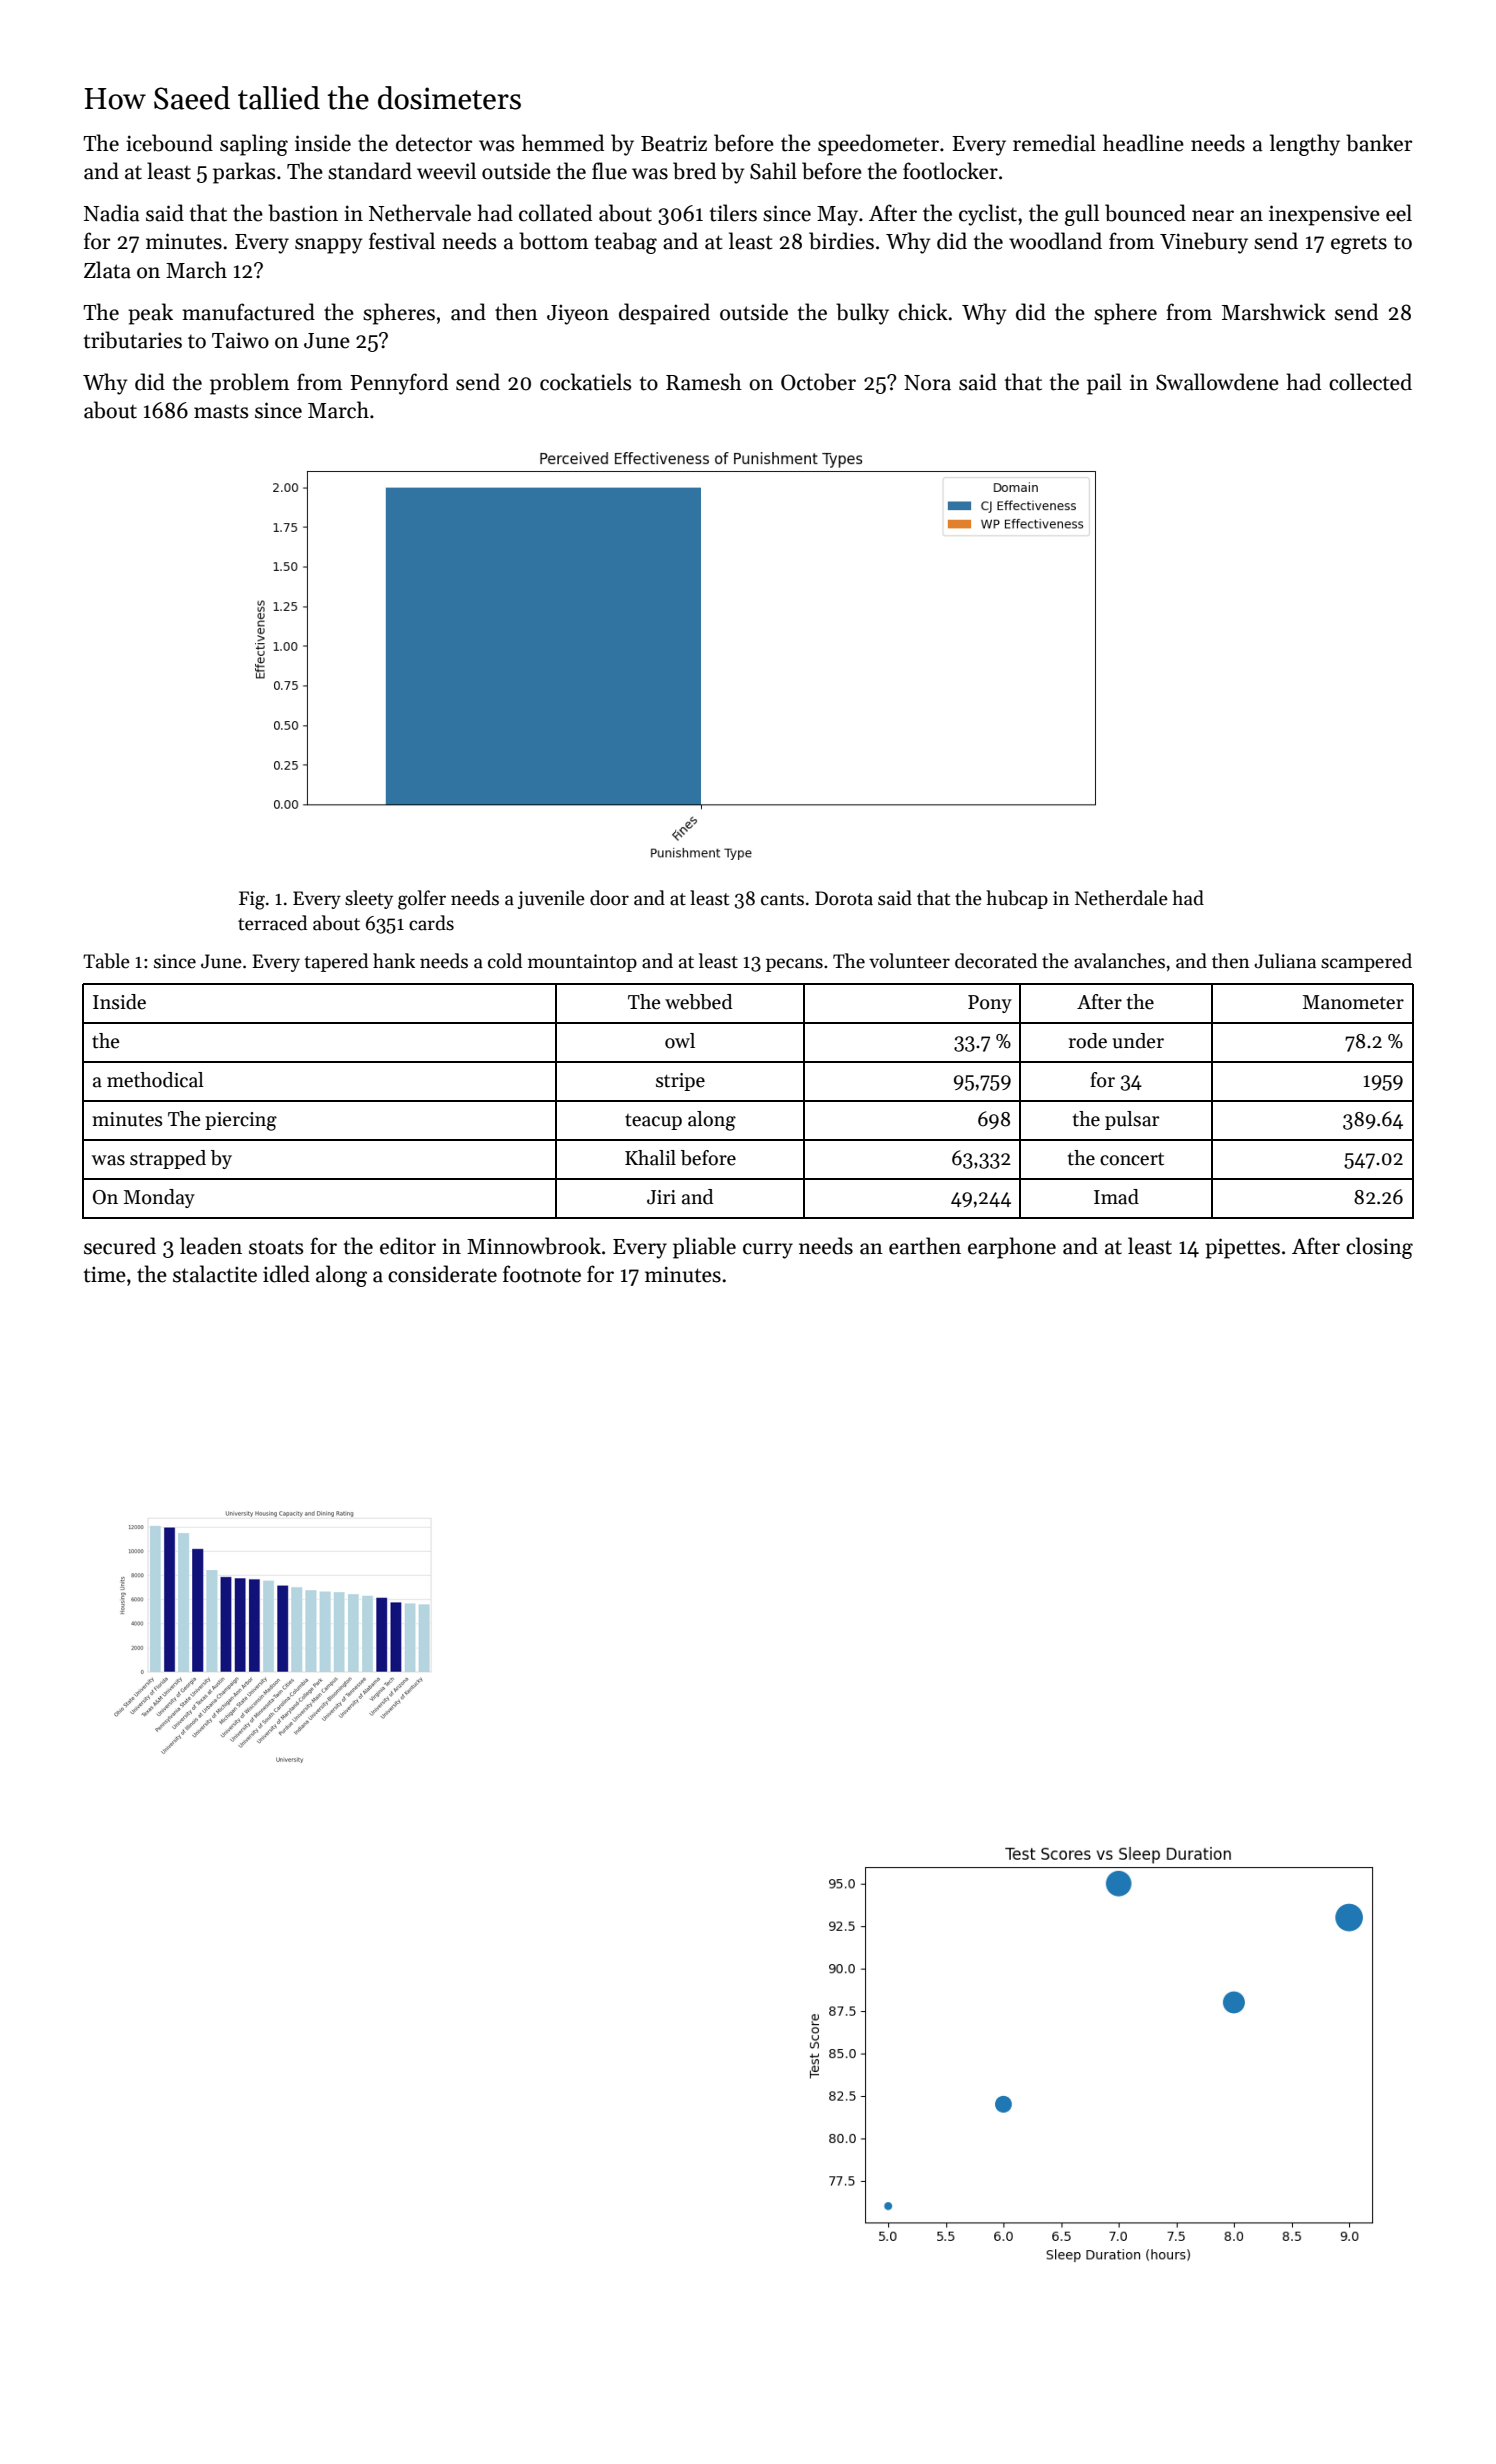 This screenshot has height=2464, width=1496. Describe the element at coordinates (112, 213) in the screenshot. I see `Nadia` at that location.
